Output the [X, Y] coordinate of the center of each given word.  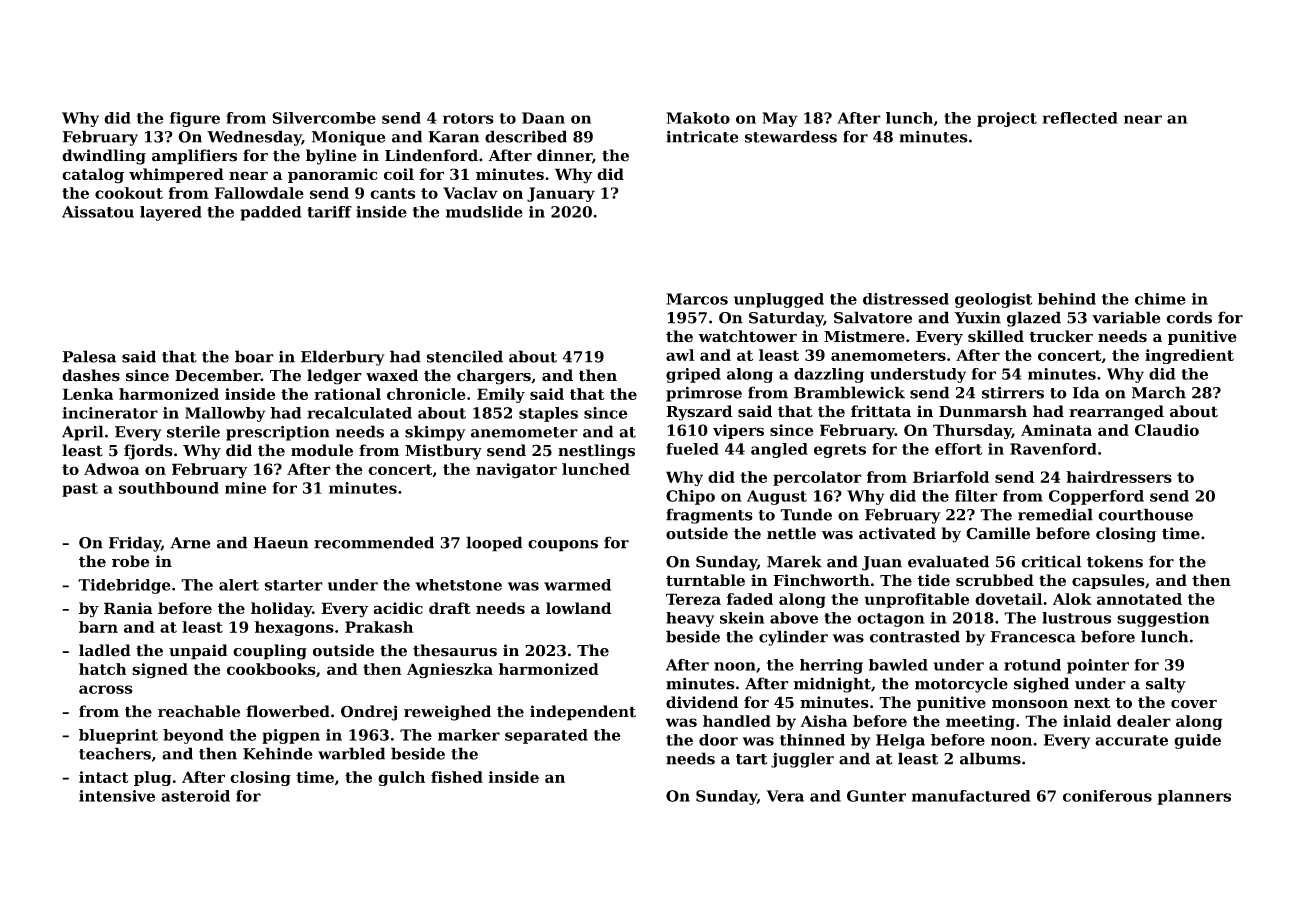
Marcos [697, 299]
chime [1160, 299]
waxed [392, 375]
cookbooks [271, 669]
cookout [129, 193]
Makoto [698, 118]
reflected [1080, 118]
